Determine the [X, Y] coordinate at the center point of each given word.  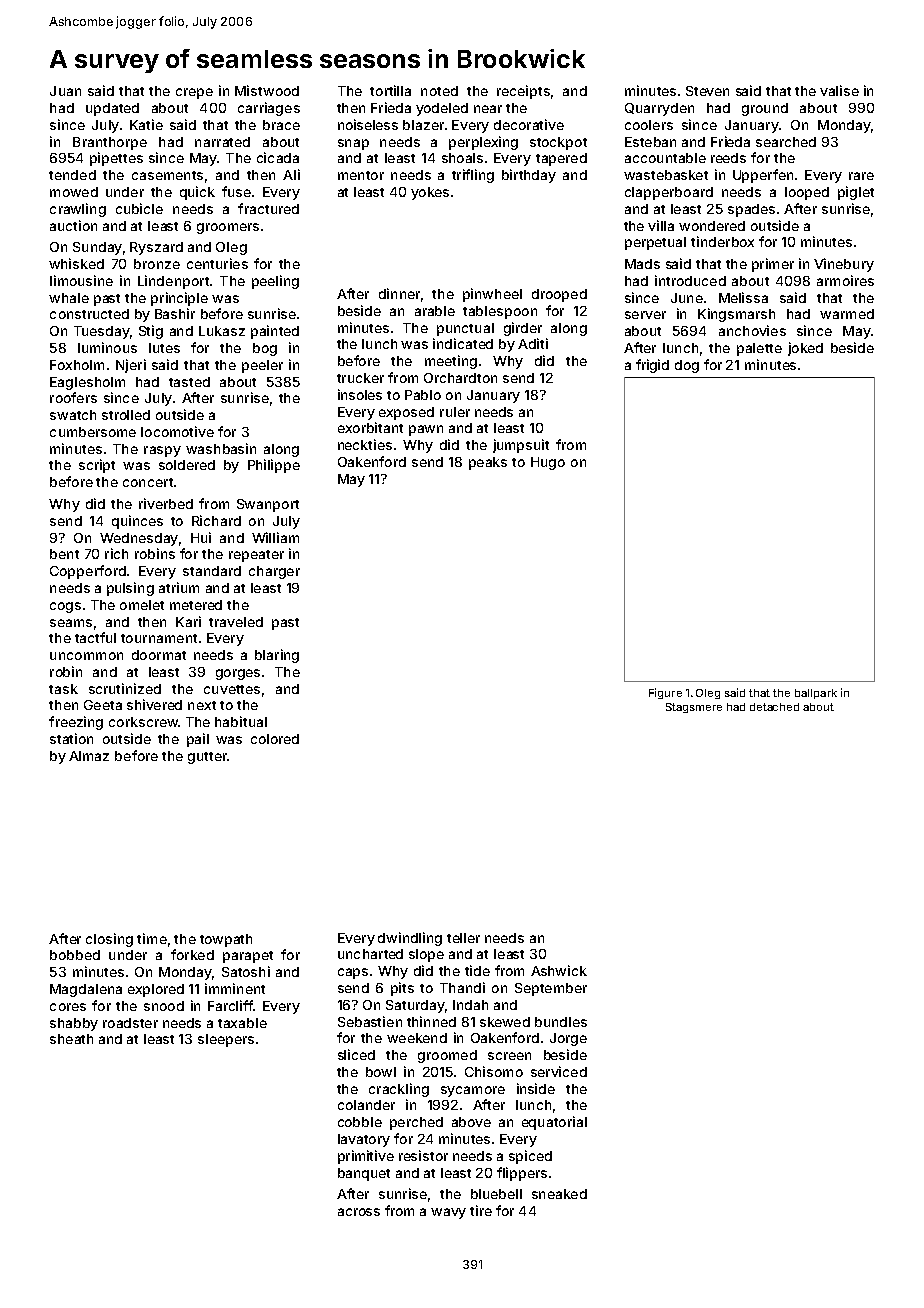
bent [64, 554]
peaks [488, 463]
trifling [473, 176]
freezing [76, 723]
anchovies [752, 330]
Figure [665, 693]
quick [197, 193]
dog [687, 366]
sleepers [226, 1040]
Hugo [548, 463]
